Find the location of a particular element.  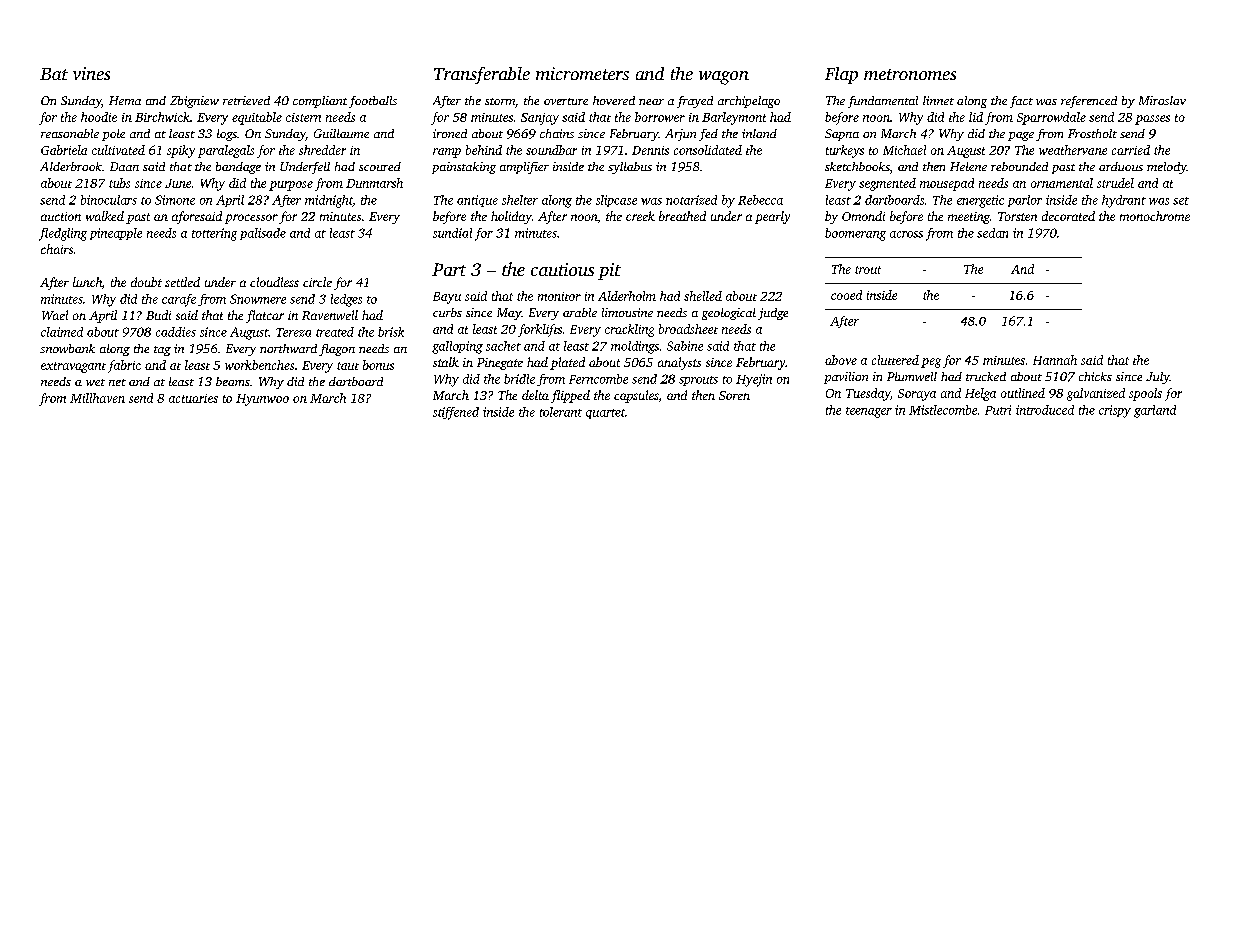

purpose is located at coordinates (291, 186).
